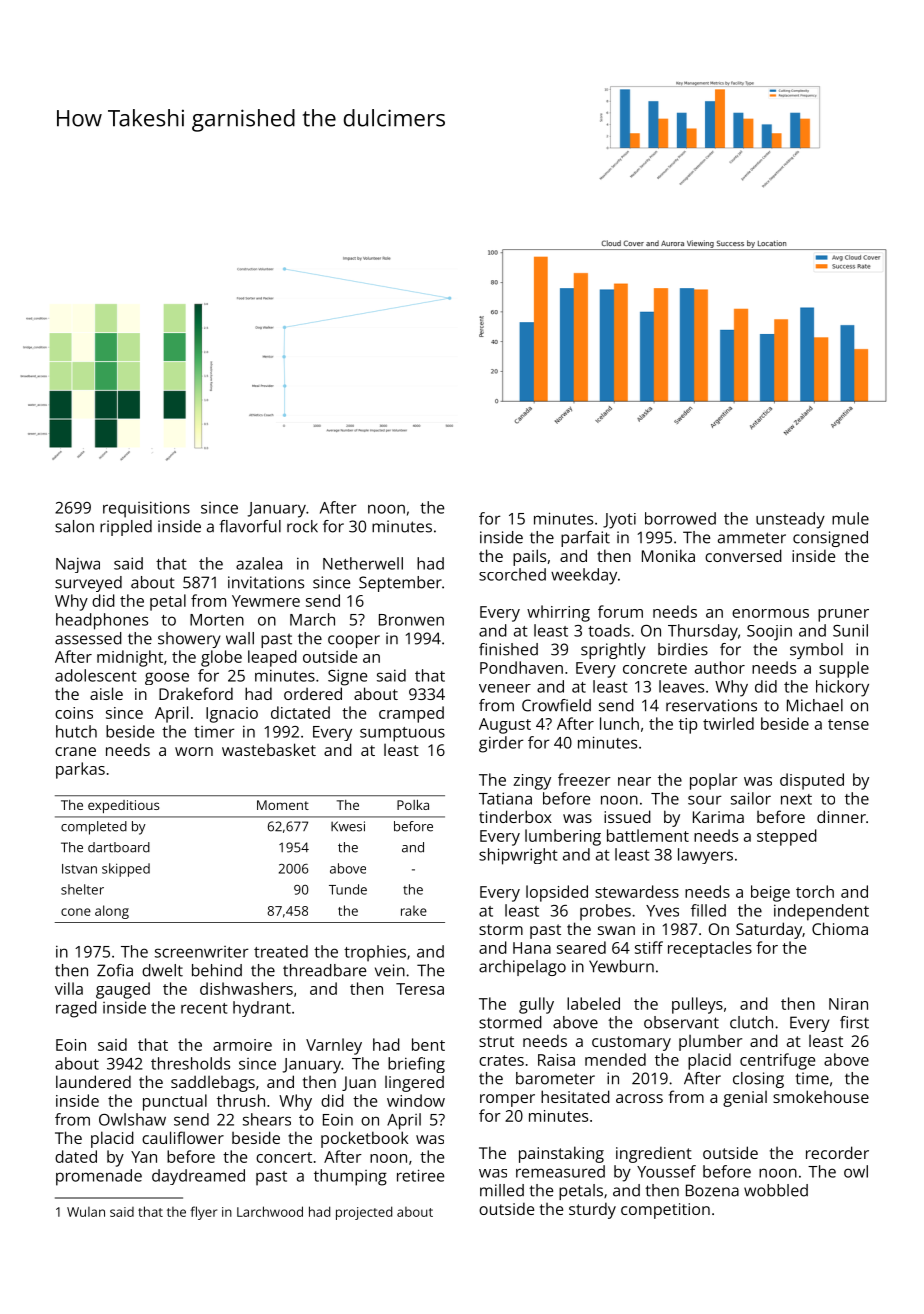 The image size is (924, 1314). Describe the element at coordinates (711, 705) in the page. I see `reservations` at that location.
